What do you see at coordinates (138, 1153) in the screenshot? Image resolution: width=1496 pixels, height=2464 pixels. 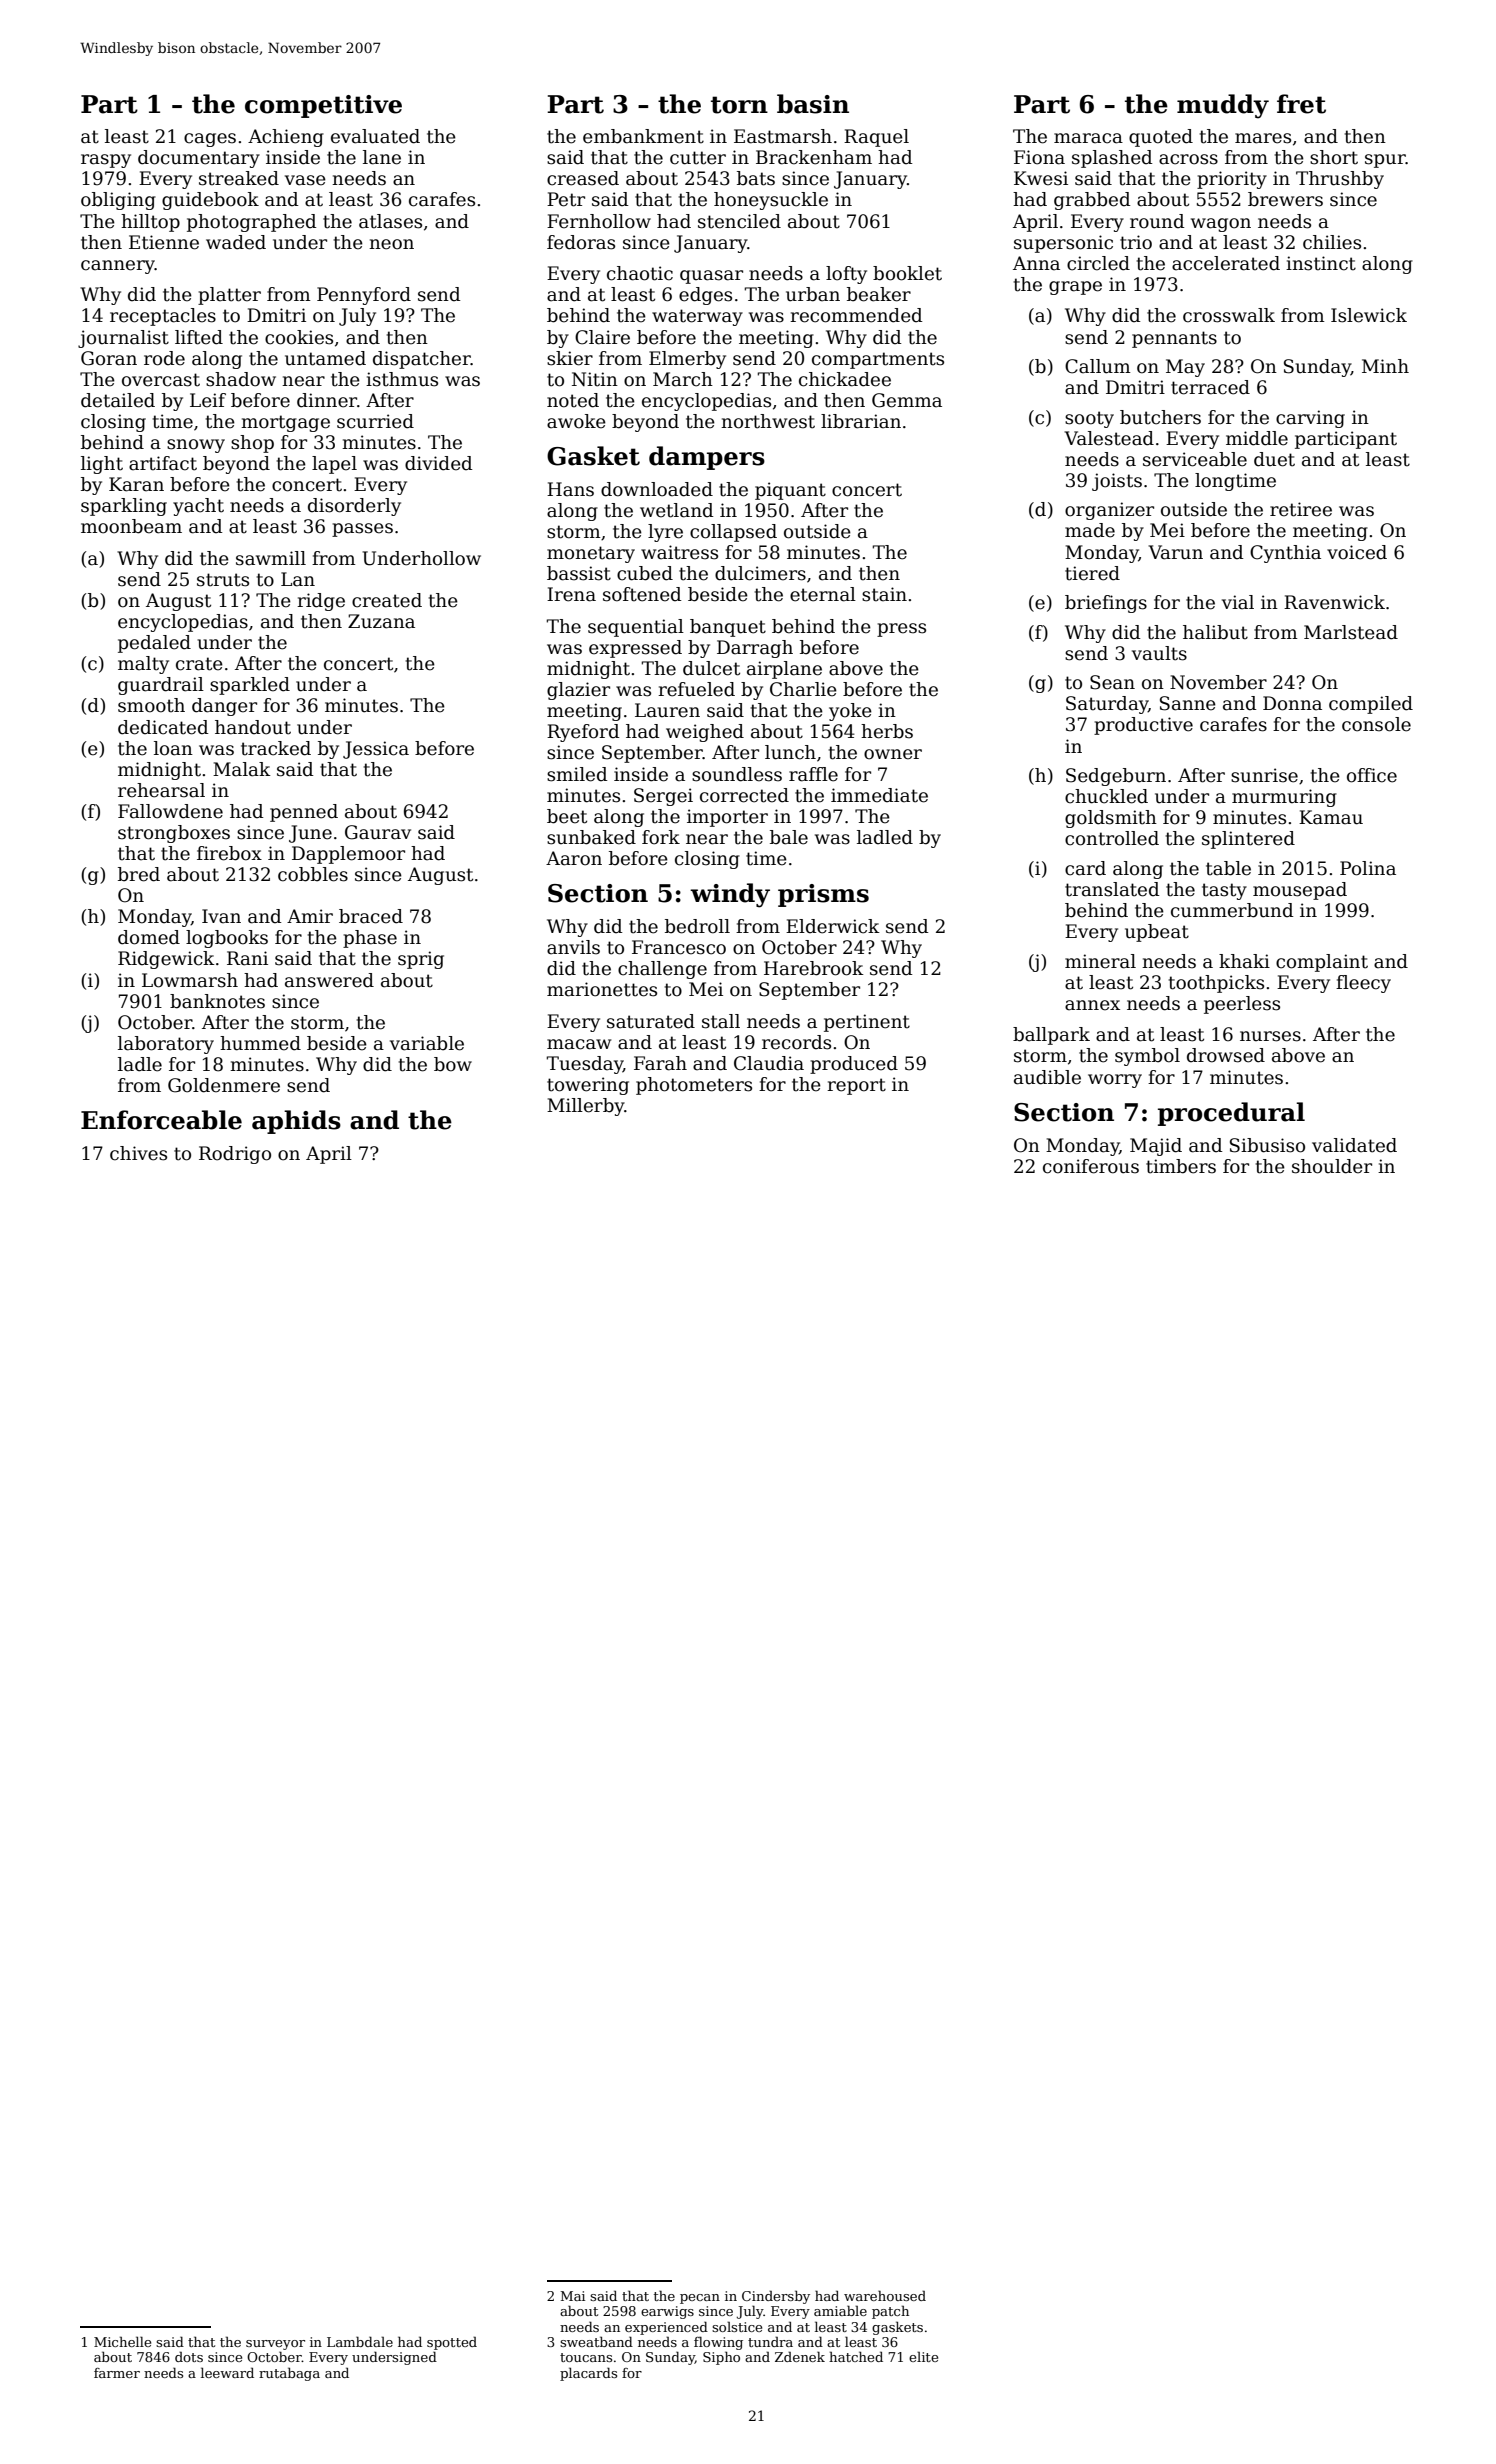 I see `chives` at bounding box center [138, 1153].
